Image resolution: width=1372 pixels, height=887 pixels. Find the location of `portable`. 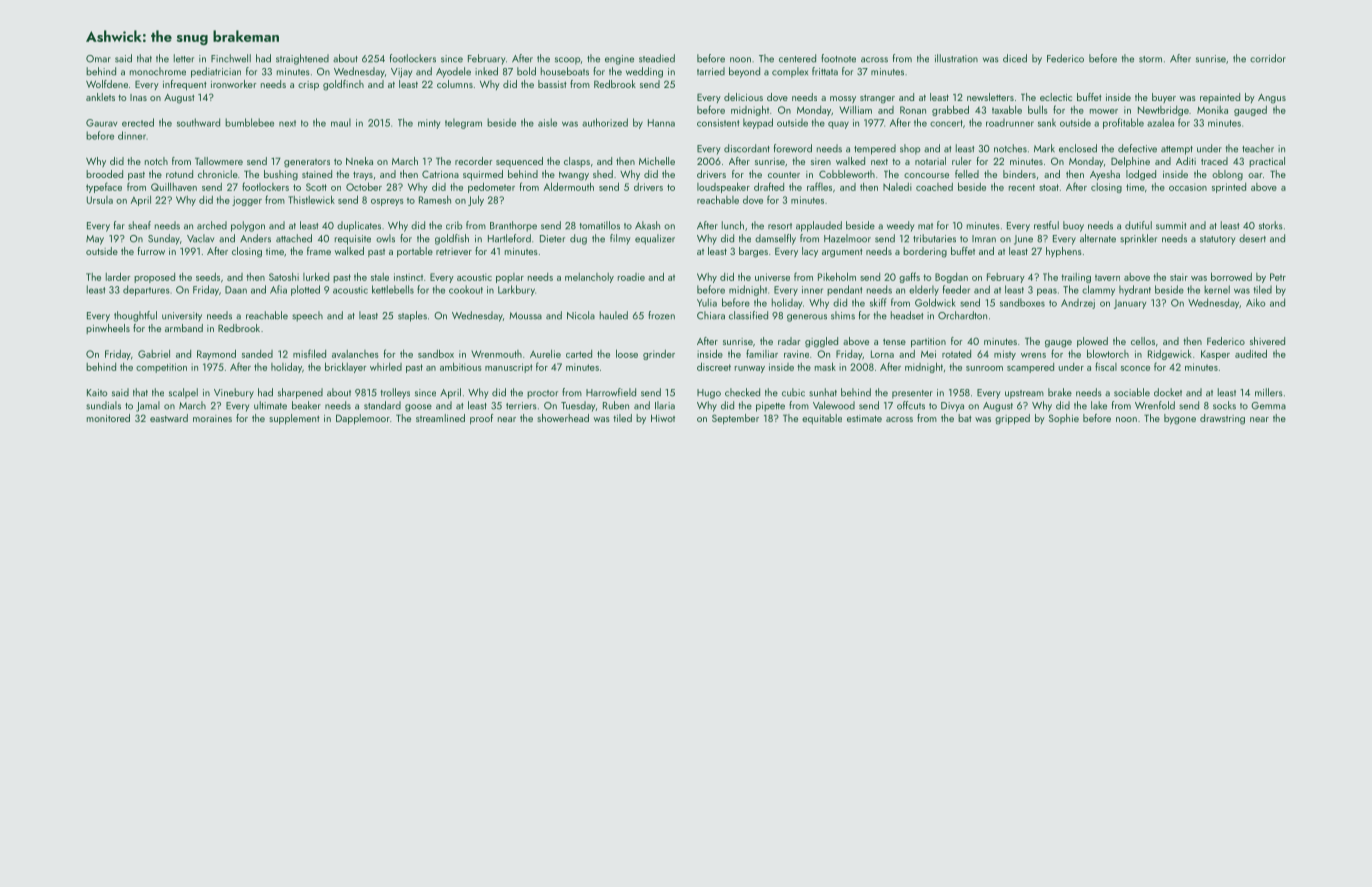

portable is located at coordinates (415, 252).
